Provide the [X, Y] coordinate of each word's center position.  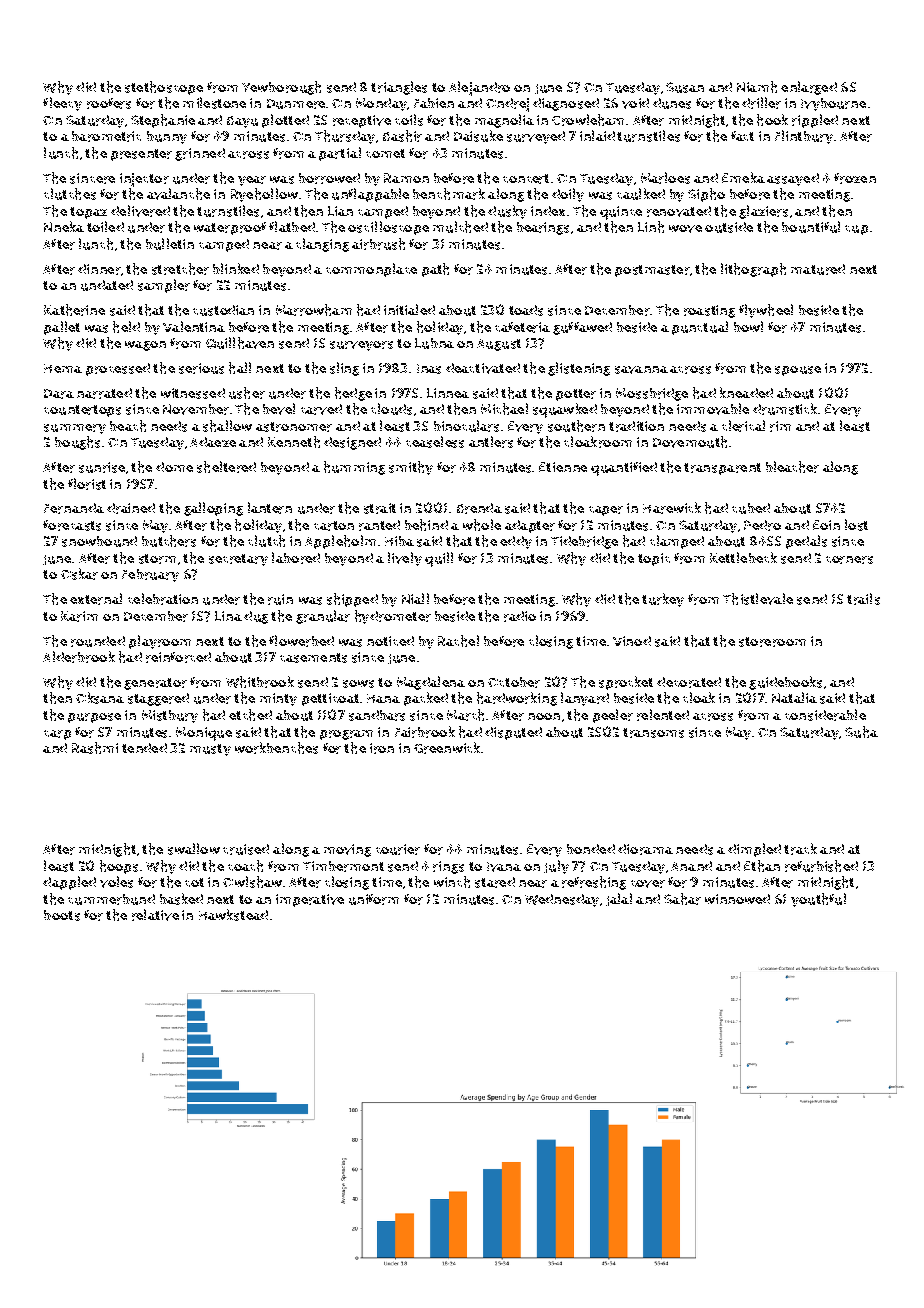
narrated [104, 393]
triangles [399, 88]
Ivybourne [833, 104]
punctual [700, 328]
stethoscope [164, 88]
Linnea [448, 393]
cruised [246, 849]
